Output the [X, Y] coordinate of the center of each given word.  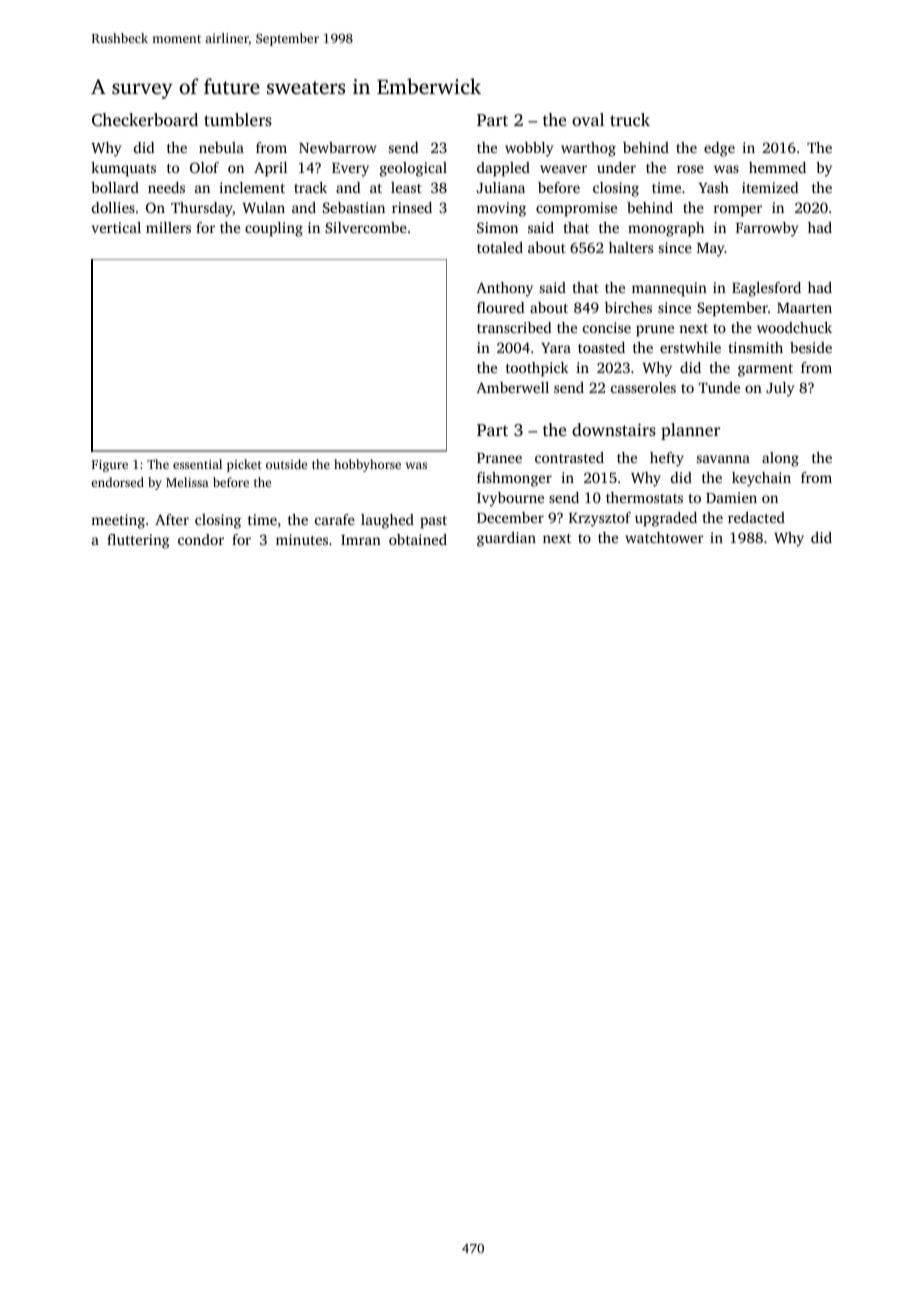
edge [719, 149]
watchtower [664, 537]
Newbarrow [337, 147]
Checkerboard [145, 120]
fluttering [138, 541]
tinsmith [755, 347]
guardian [506, 539]
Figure [110, 466]
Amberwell [512, 387]
